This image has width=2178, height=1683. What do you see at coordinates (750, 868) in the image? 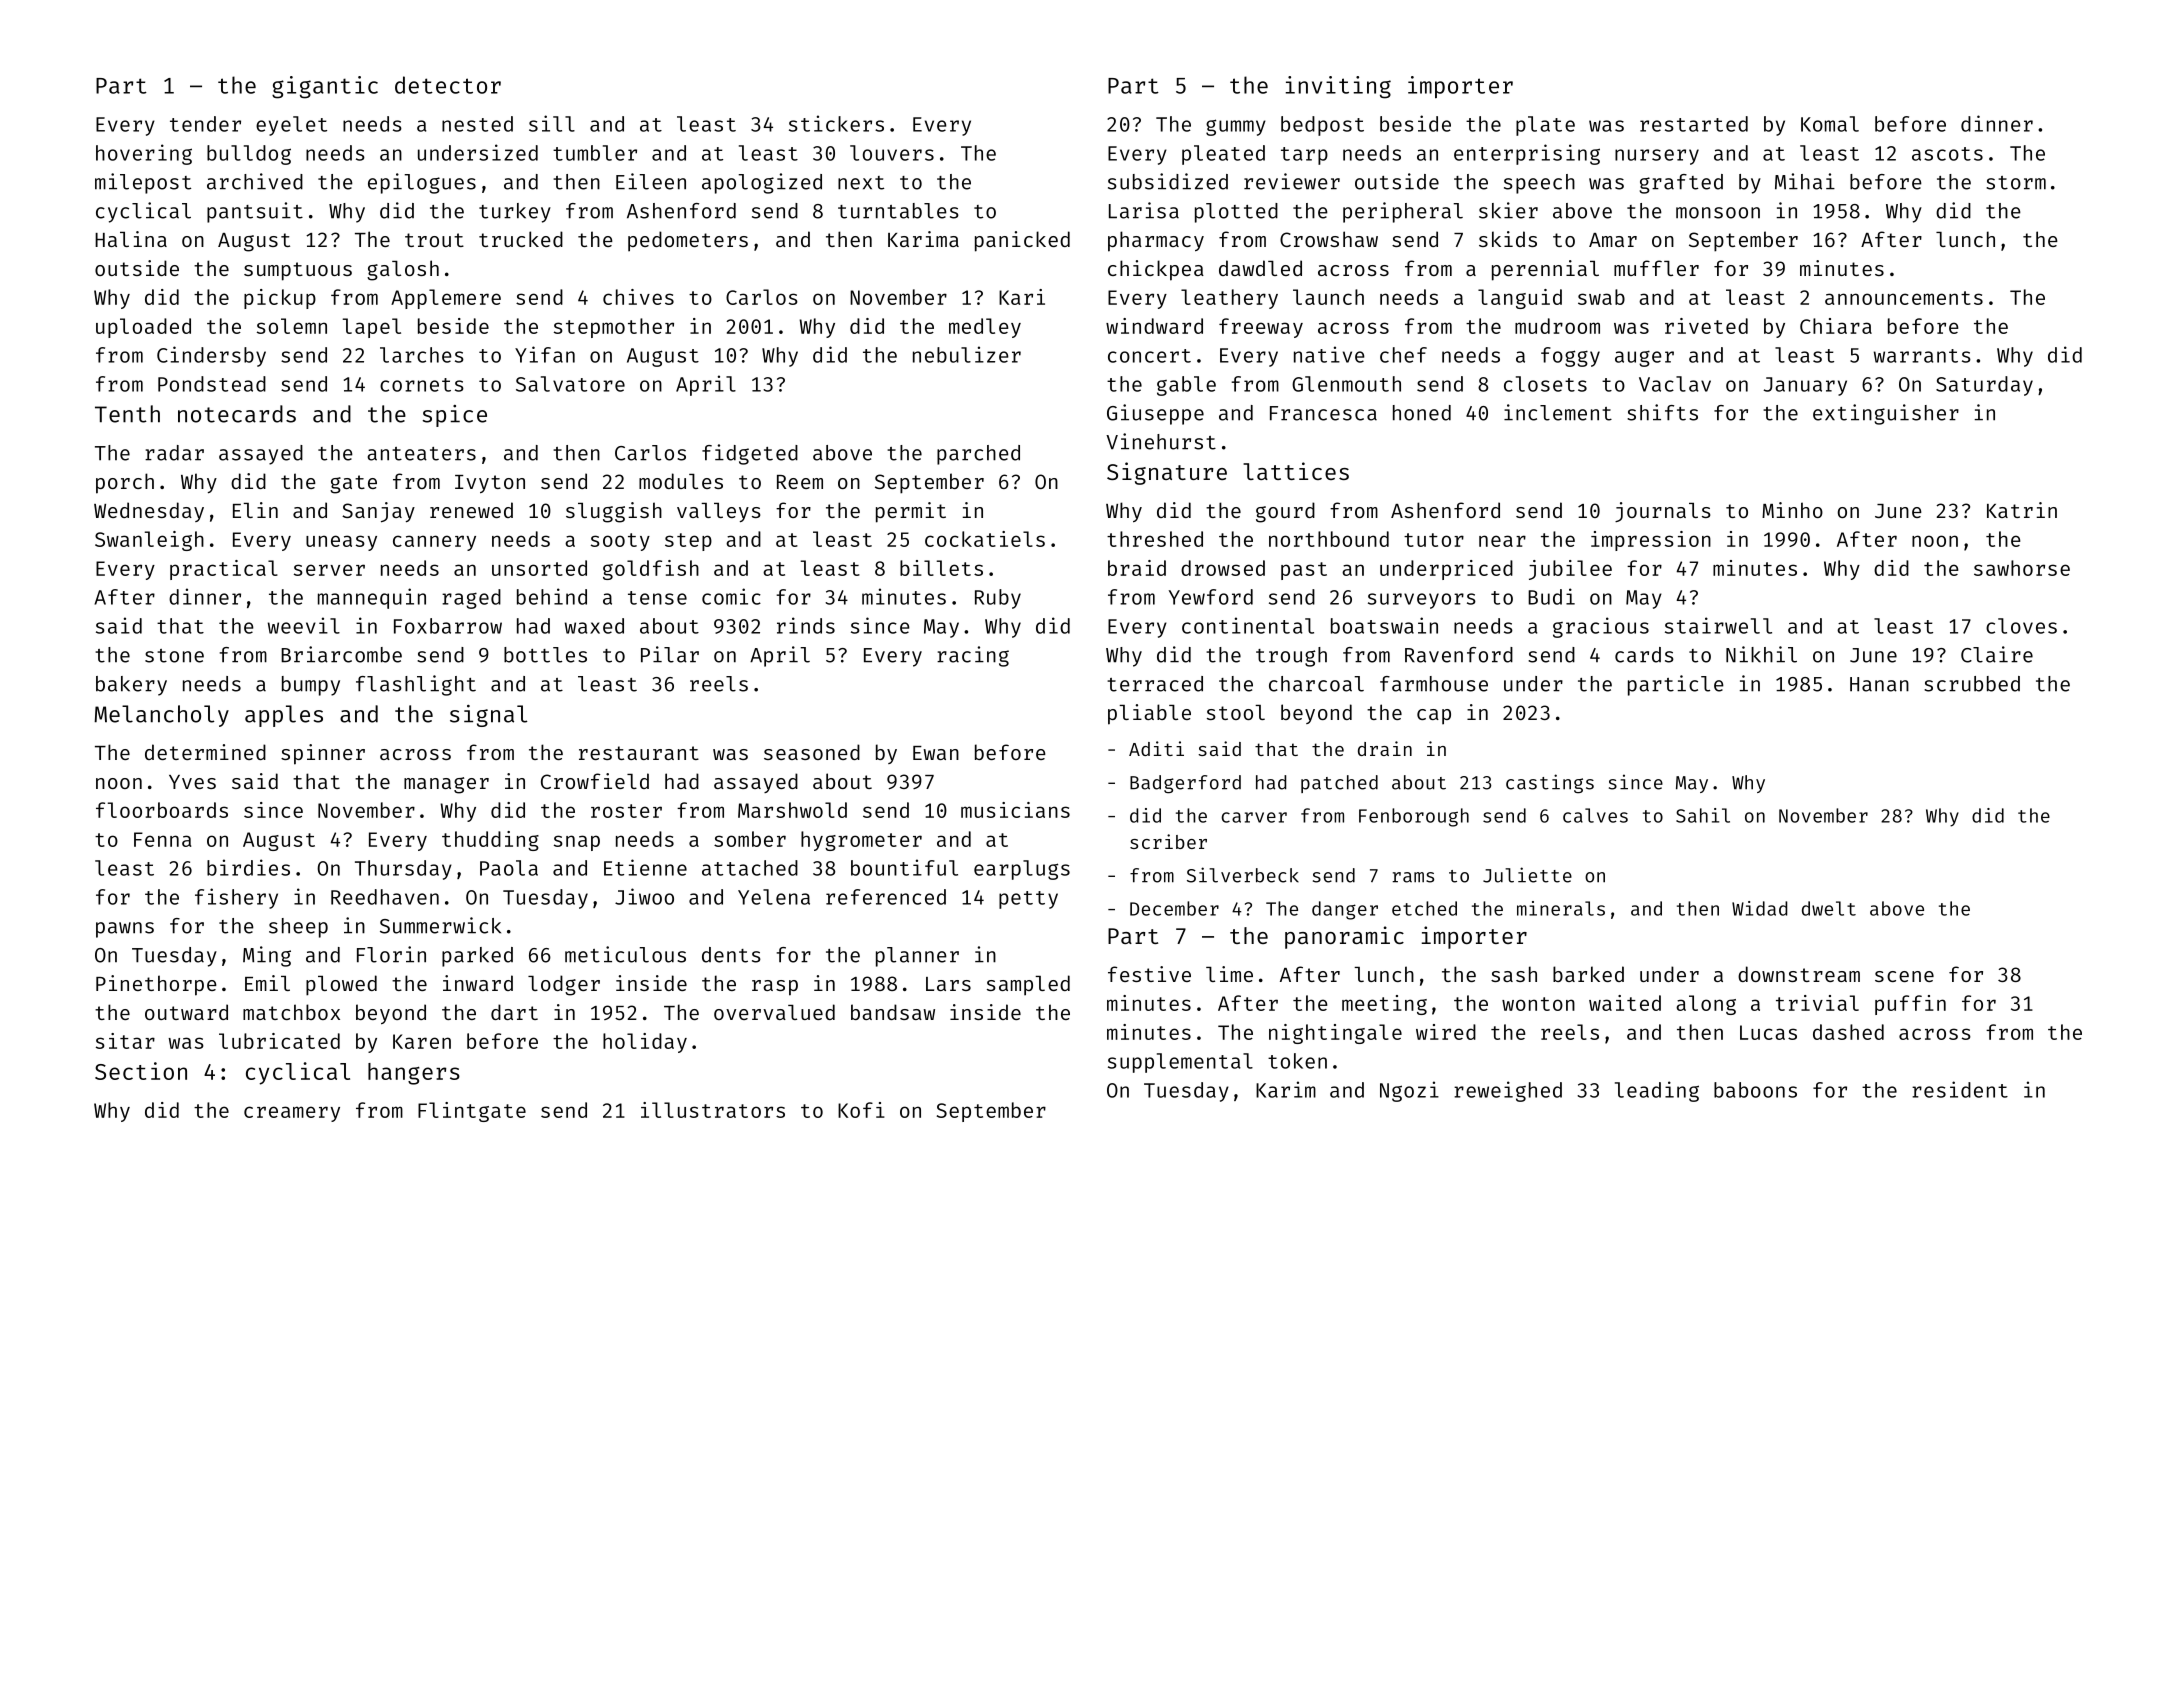
I see `attached` at bounding box center [750, 868].
